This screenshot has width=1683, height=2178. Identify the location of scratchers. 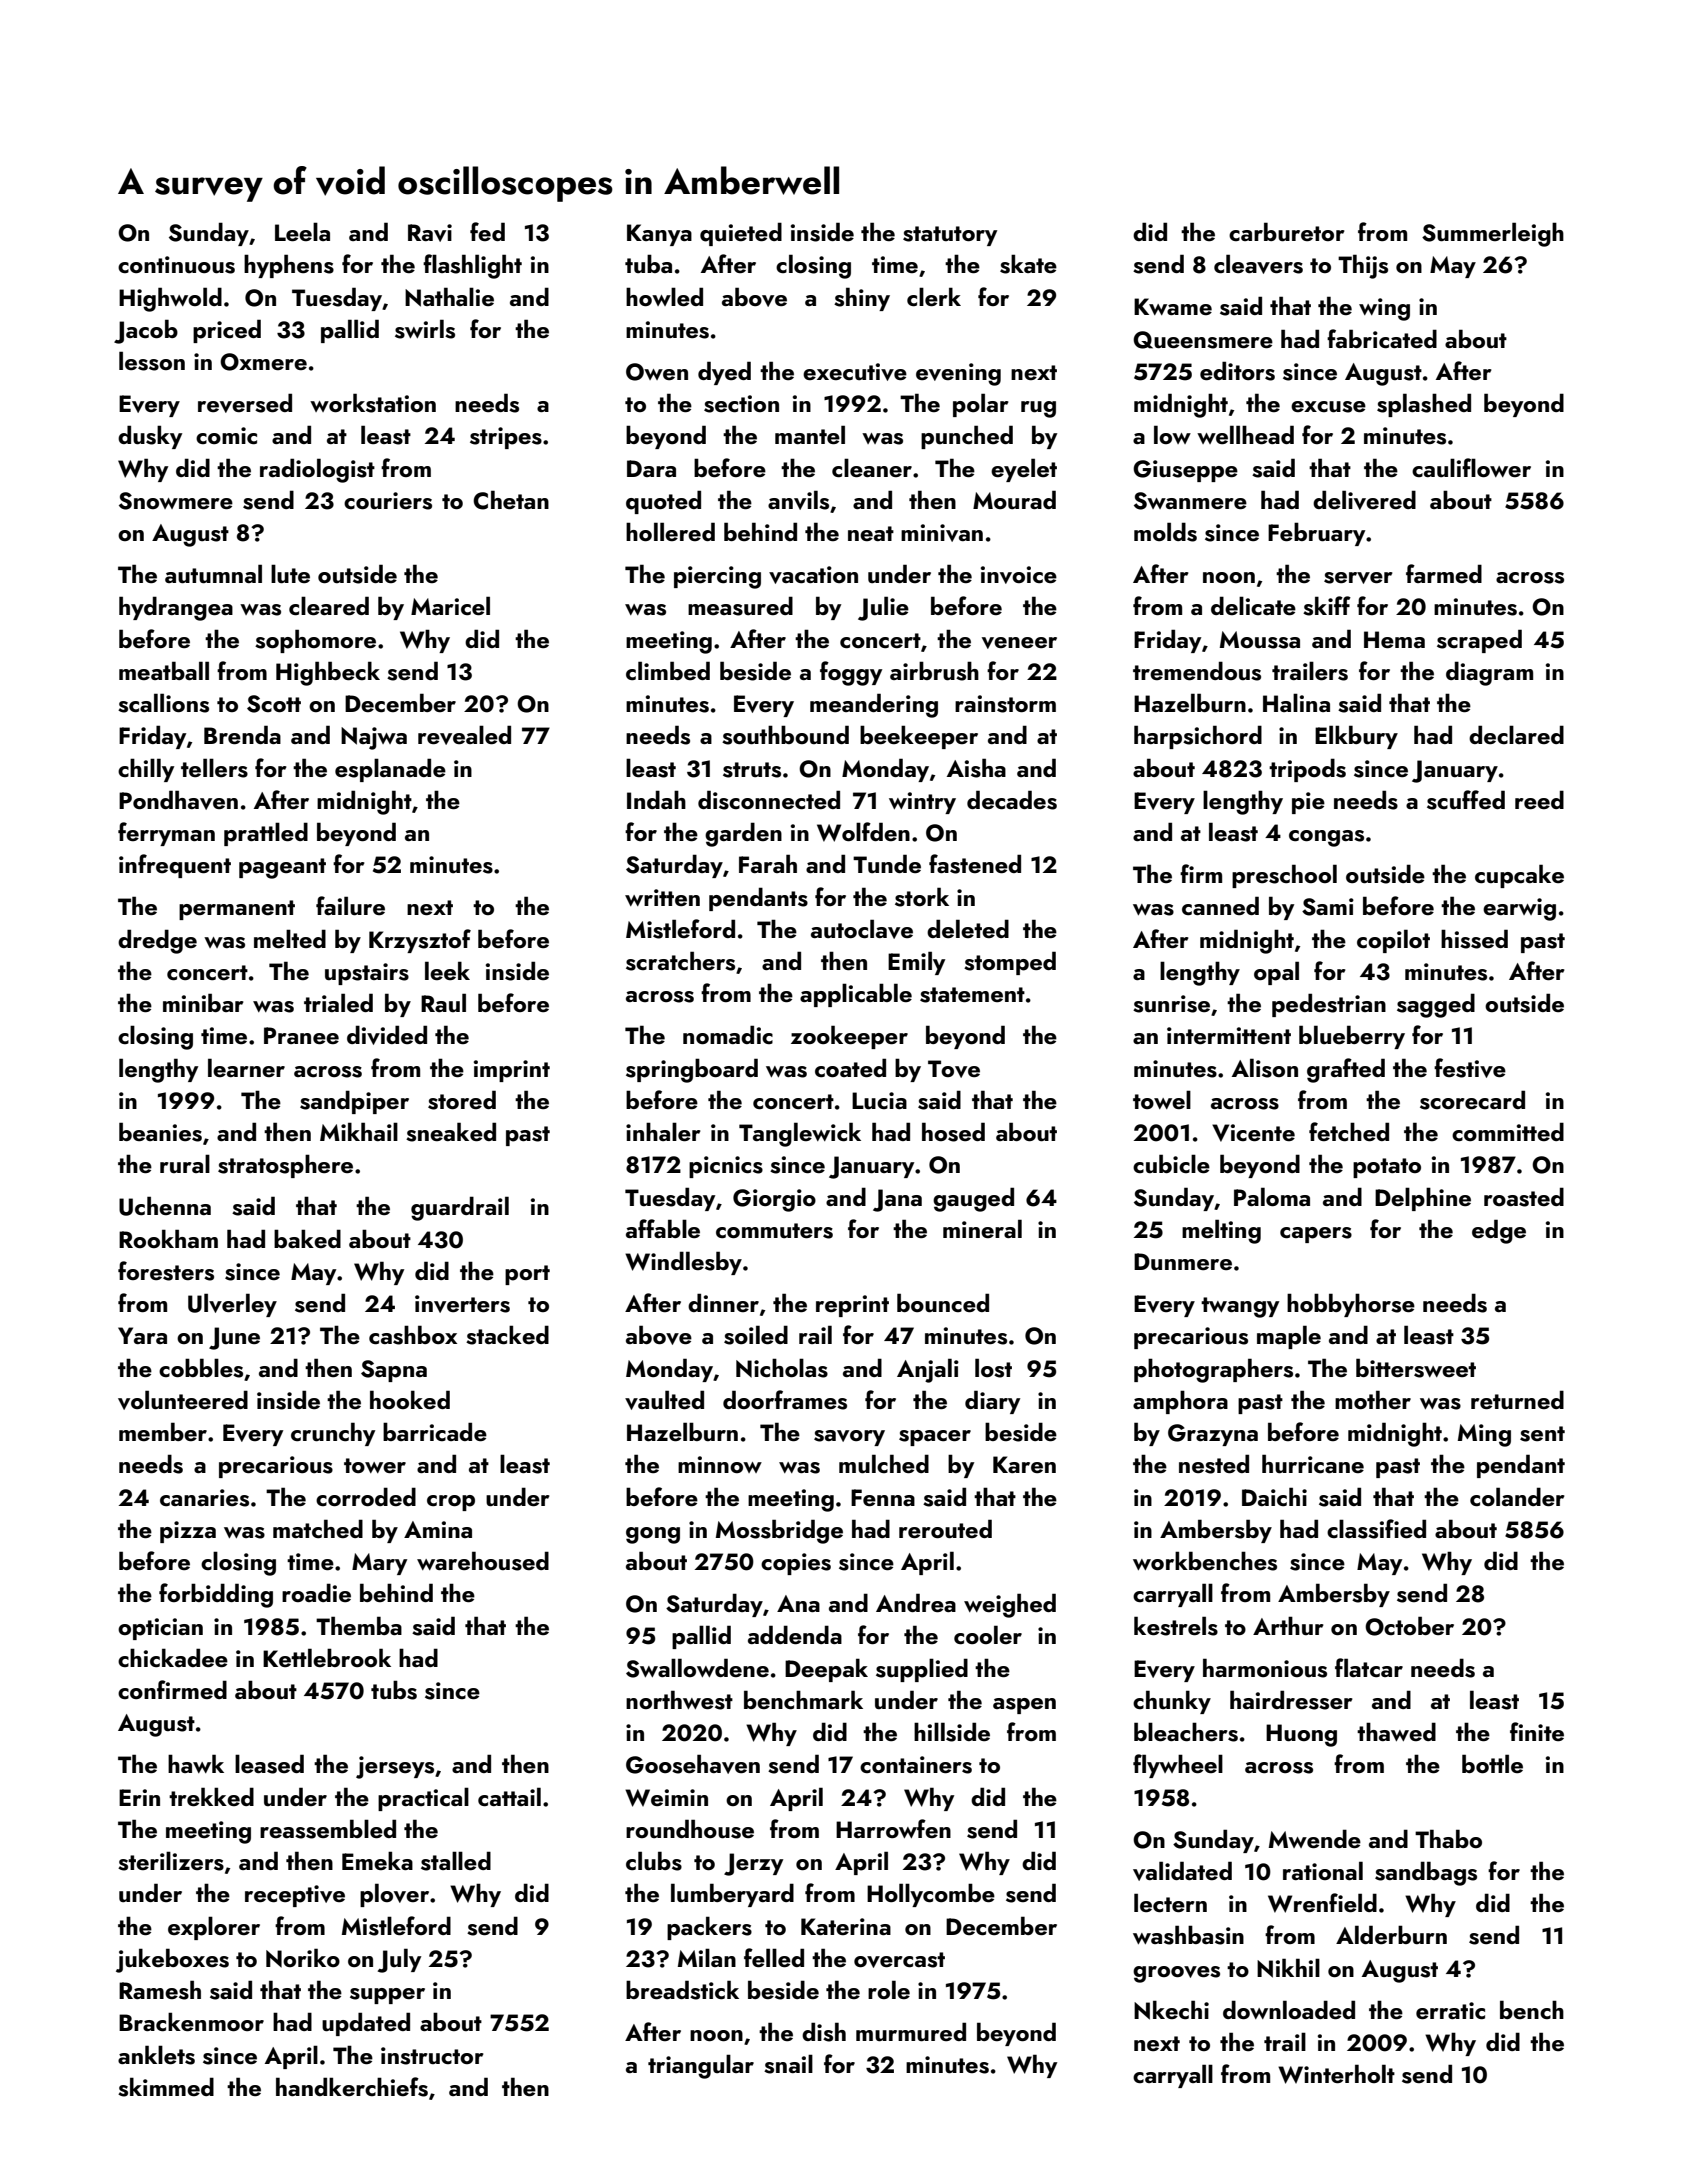
(680, 961).
